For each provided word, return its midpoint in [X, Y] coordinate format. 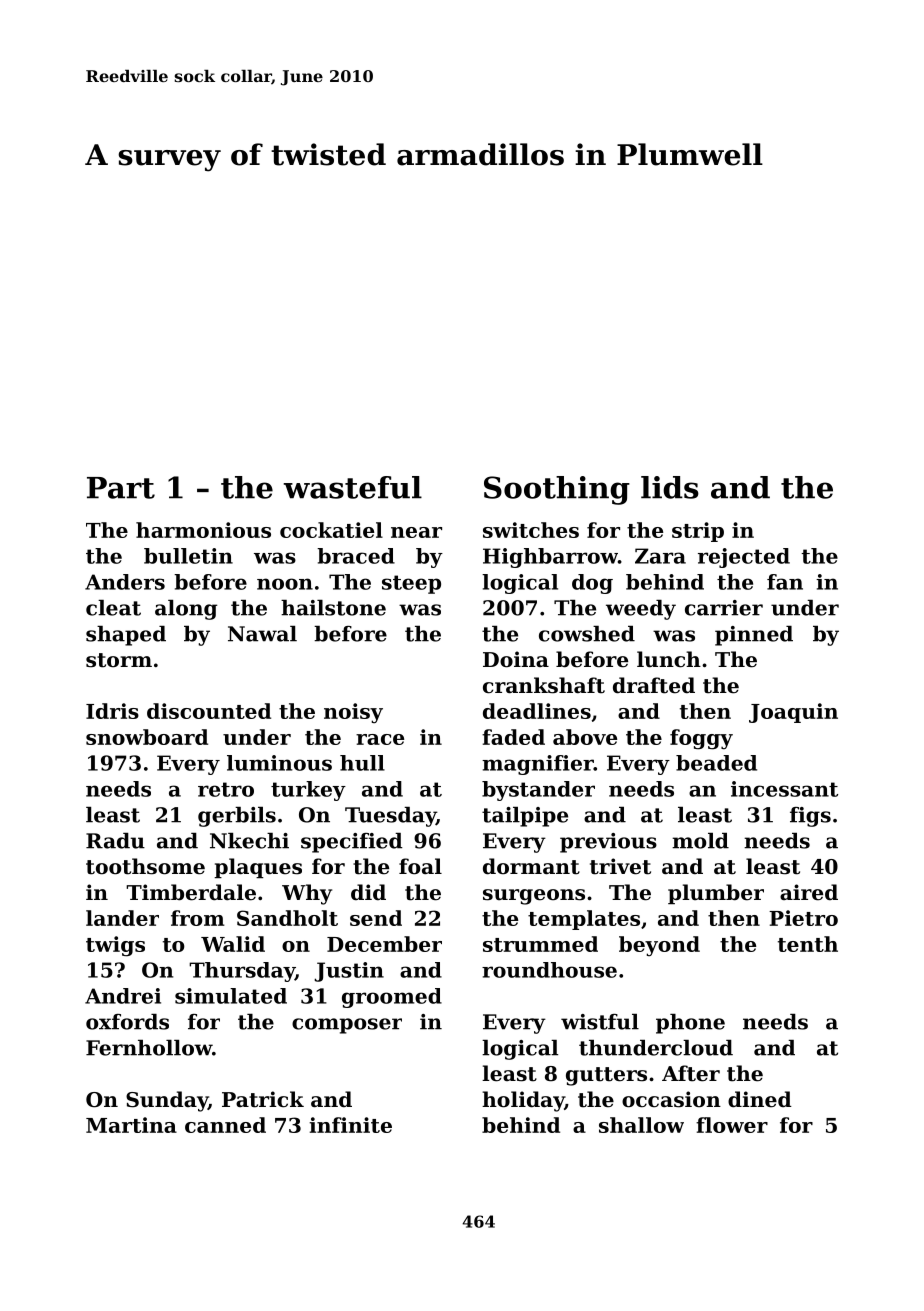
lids [670, 487]
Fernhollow [149, 1048]
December [384, 944]
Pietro [803, 918]
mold [700, 841]
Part [121, 488]
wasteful [352, 487]
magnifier [538, 765]
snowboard [147, 737]
